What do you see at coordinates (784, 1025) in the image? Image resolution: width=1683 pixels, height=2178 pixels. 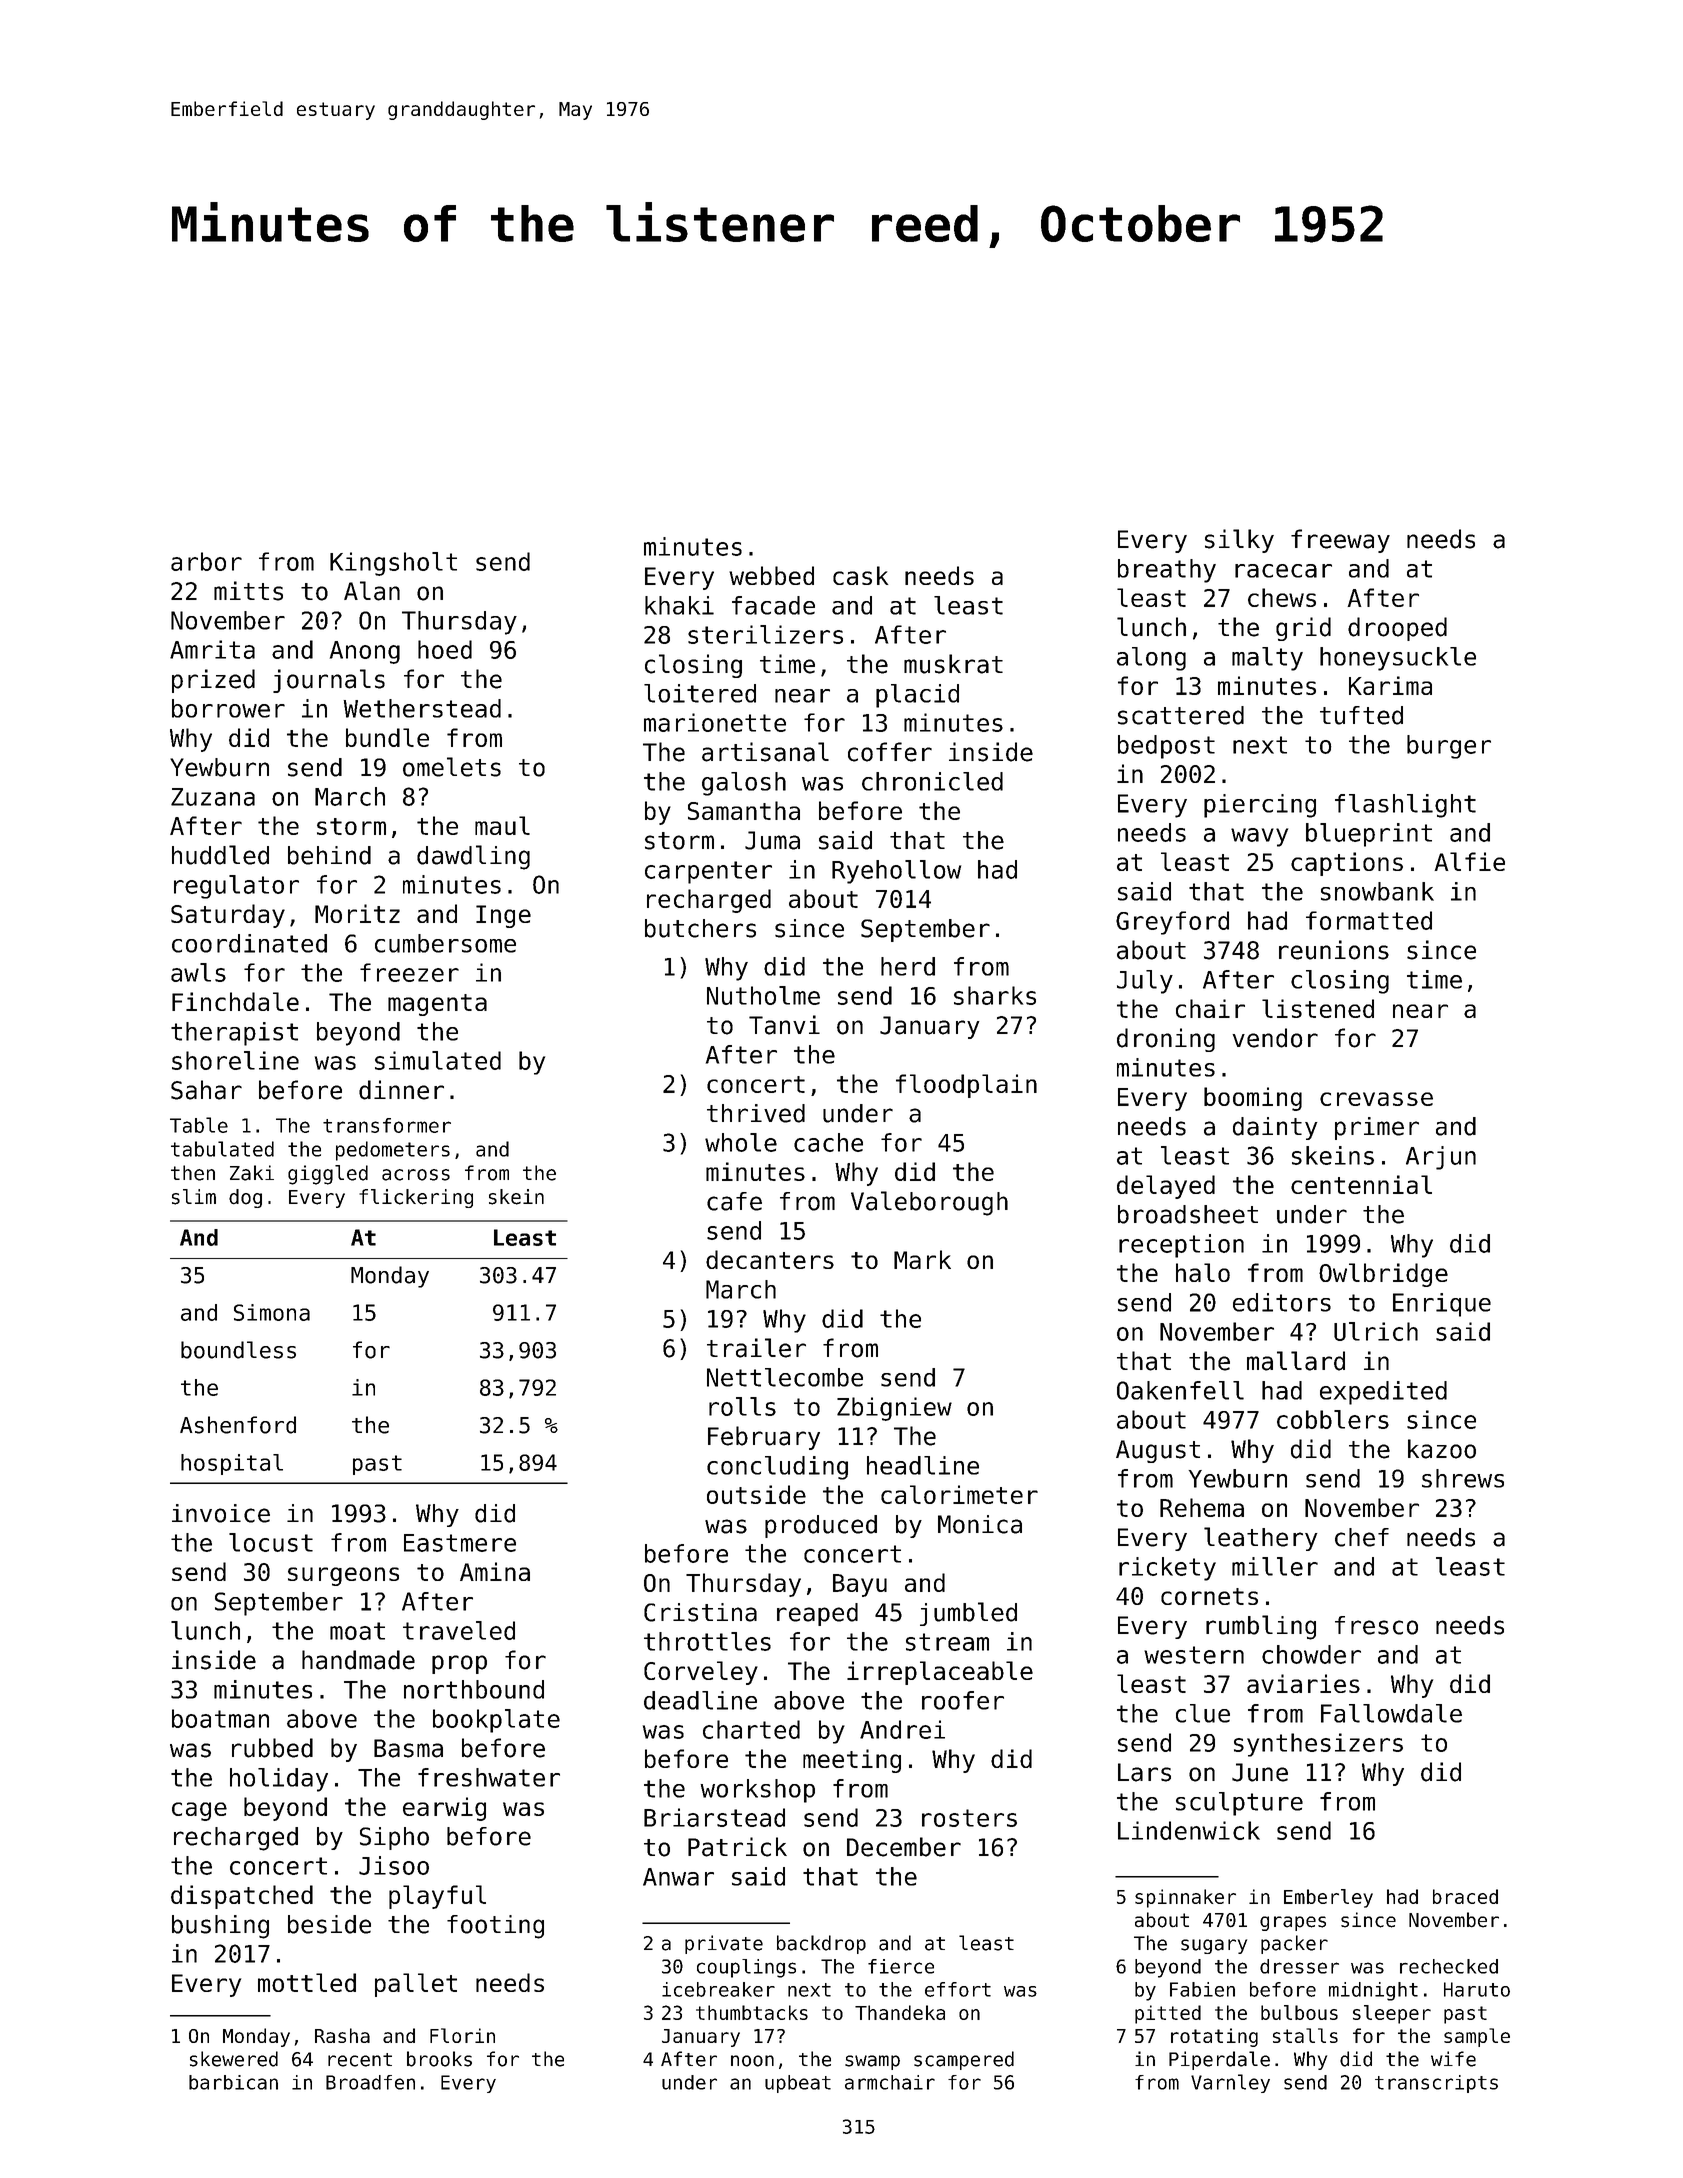 I see `Tanvi` at bounding box center [784, 1025].
